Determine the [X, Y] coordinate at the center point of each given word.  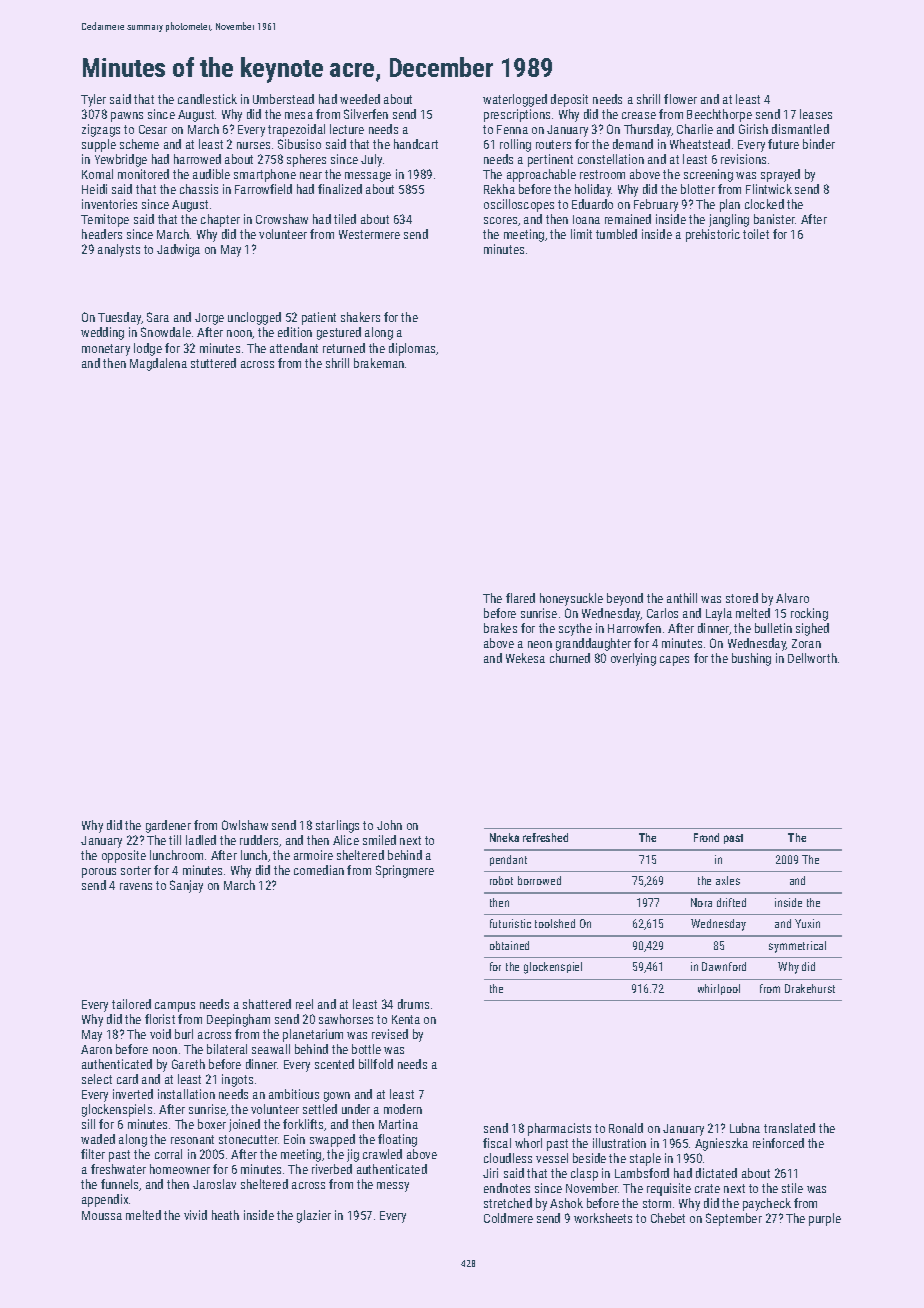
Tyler [93, 100]
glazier [314, 1216]
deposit [569, 100]
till [175, 840]
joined [244, 1125]
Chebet [668, 1218]
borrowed [539, 880]
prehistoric [713, 235]
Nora [701, 902]
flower [680, 99]
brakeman [379, 363]
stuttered [213, 363]
